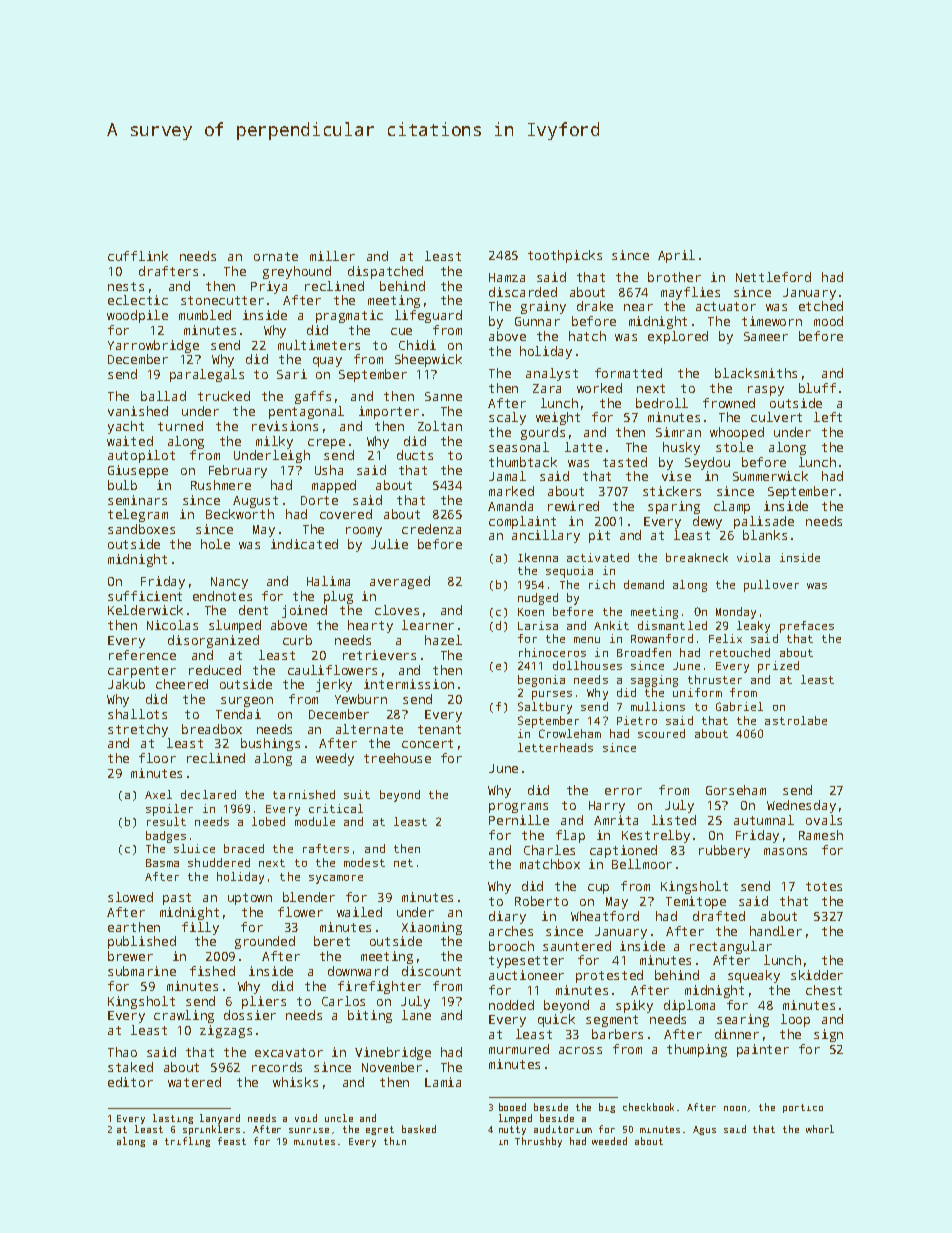 The image size is (952, 1233). Describe the element at coordinates (828, 1035) in the image. I see `sign` at that location.
